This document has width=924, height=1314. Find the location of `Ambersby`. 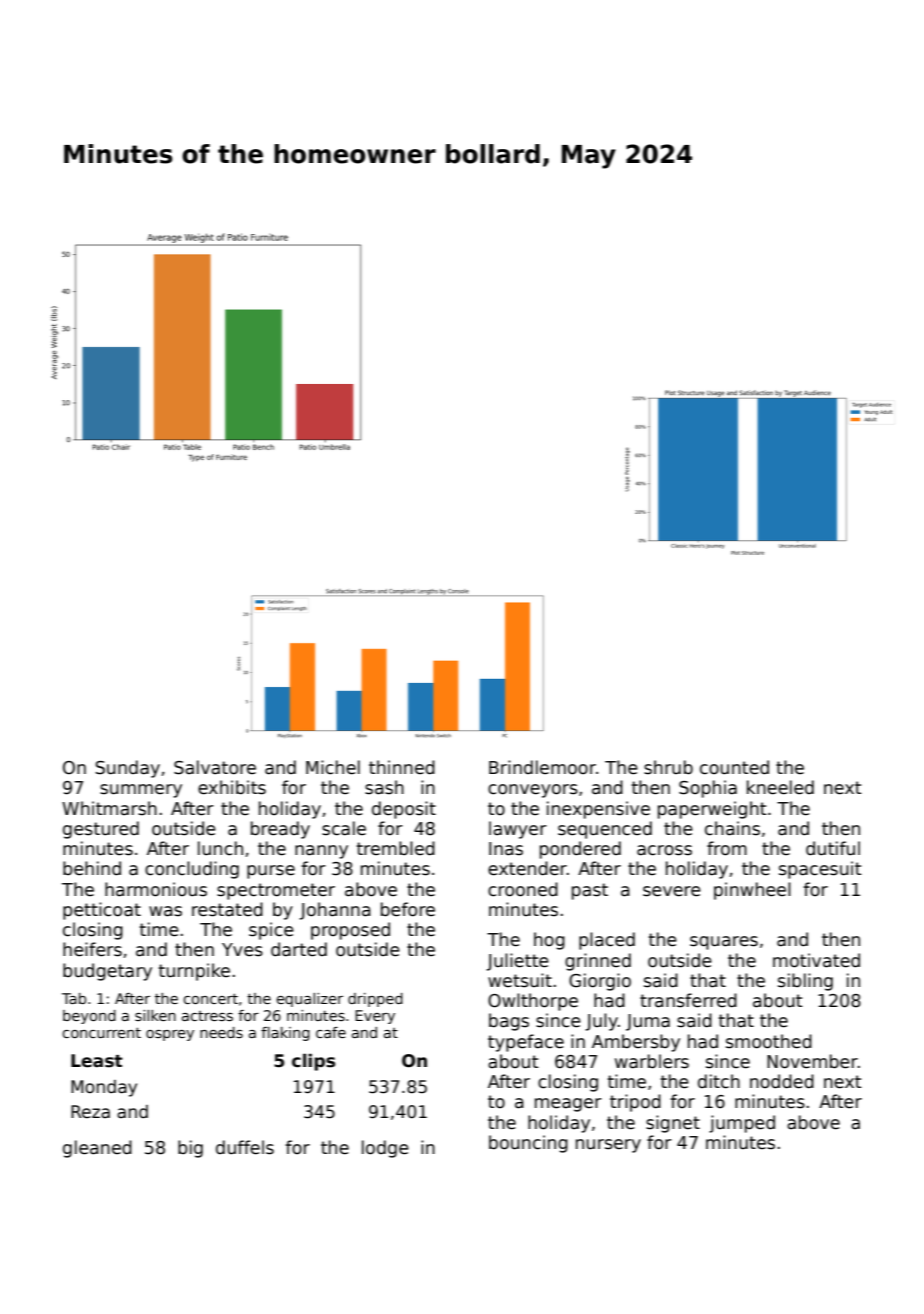

Ambersby is located at coordinates (636, 1043).
